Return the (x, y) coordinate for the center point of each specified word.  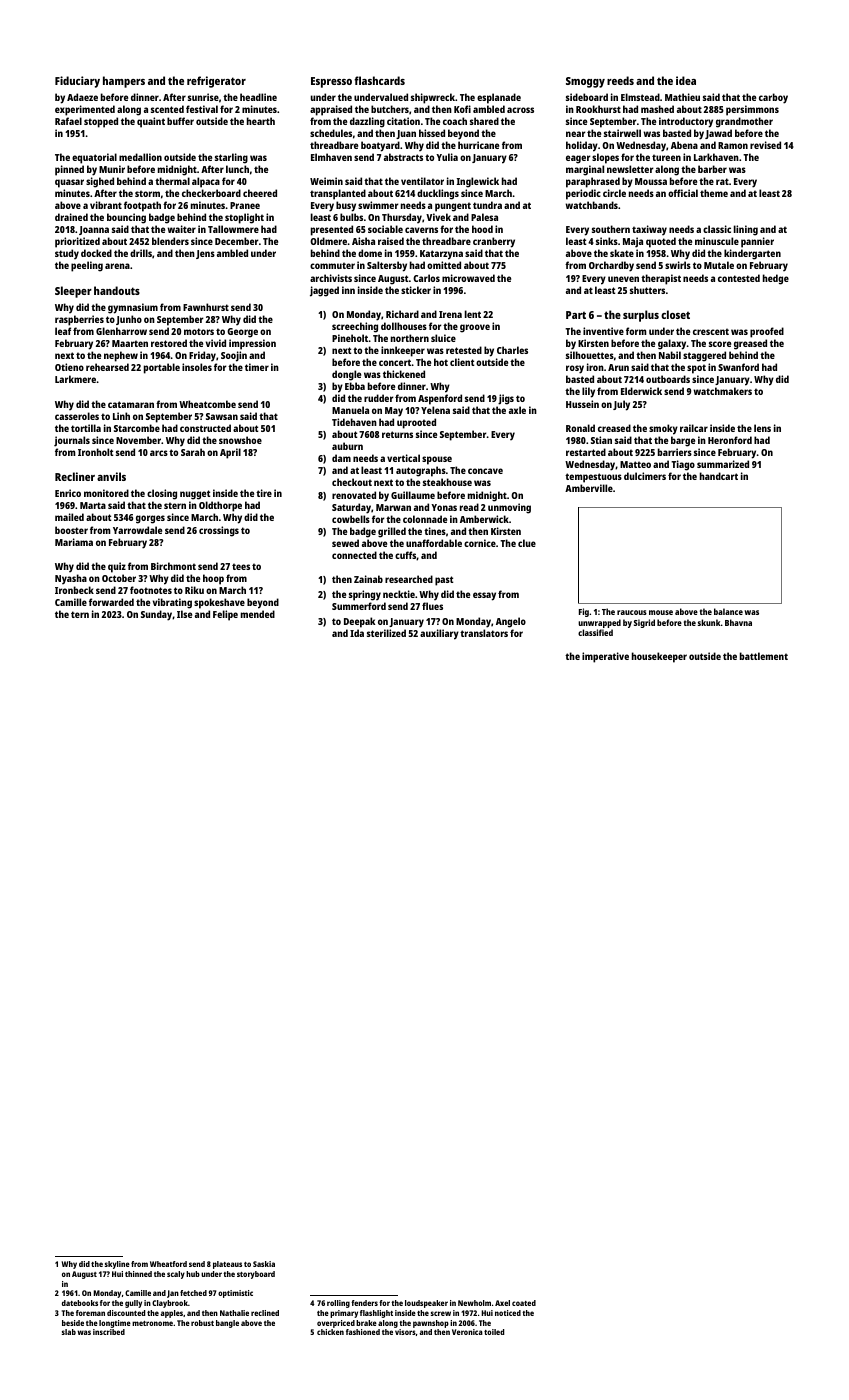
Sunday (156, 615)
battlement (764, 656)
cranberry (494, 242)
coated (524, 1303)
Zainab (368, 579)
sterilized (386, 633)
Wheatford (168, 1264)
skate (622, 253)
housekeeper (659, 657)
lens (762, 428)
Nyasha (71, 579)
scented (167, 109)
